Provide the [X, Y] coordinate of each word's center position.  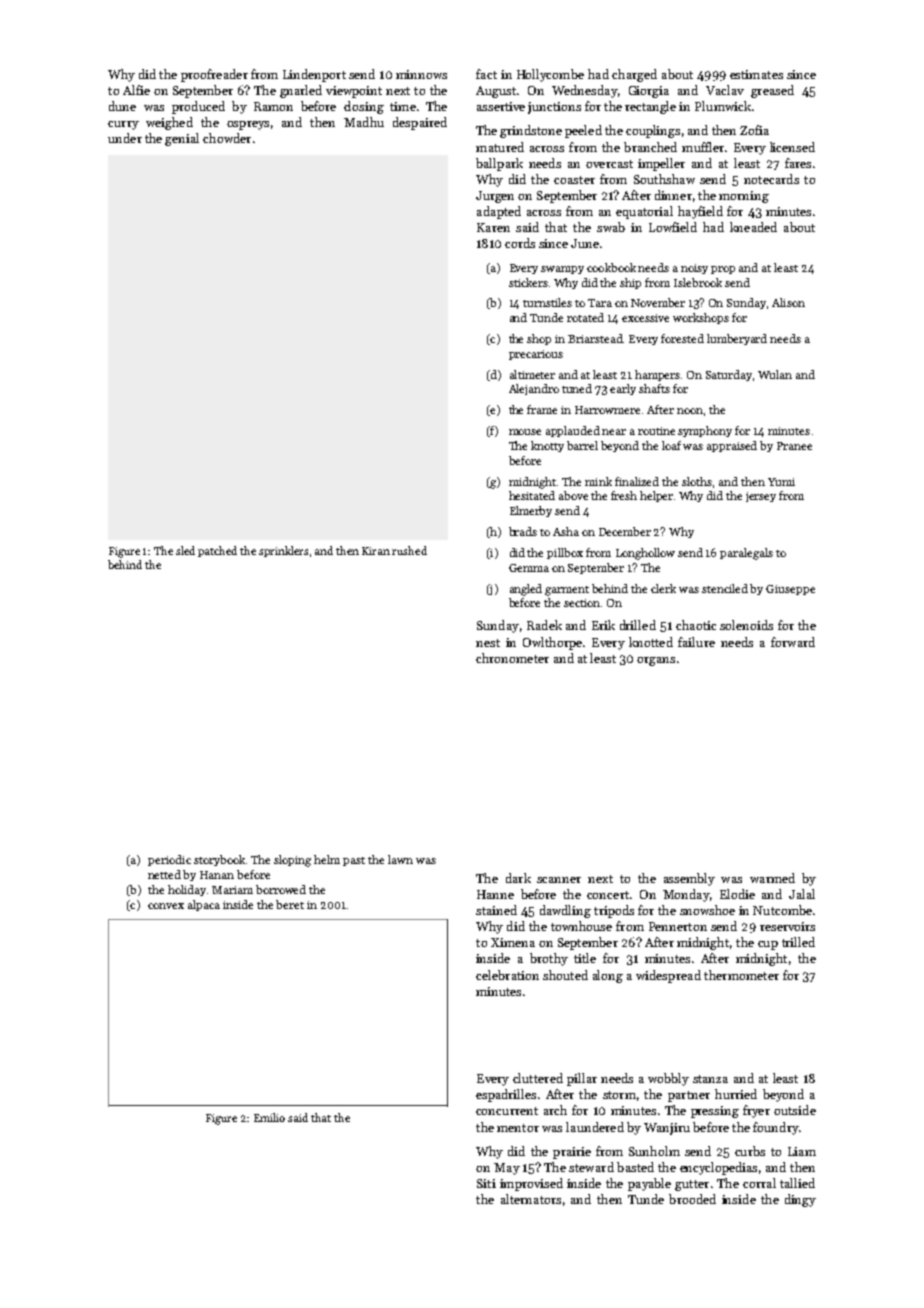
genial [182, 139]
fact [486, 74]
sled [185, 550]
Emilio [269, 1117]
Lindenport [314, 75]
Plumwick [723, 106]
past [354, 861]
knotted [651, 642]
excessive [645, 318]
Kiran [376, 551]
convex [166, 906]
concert [608, 895]
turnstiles [547, 302]
